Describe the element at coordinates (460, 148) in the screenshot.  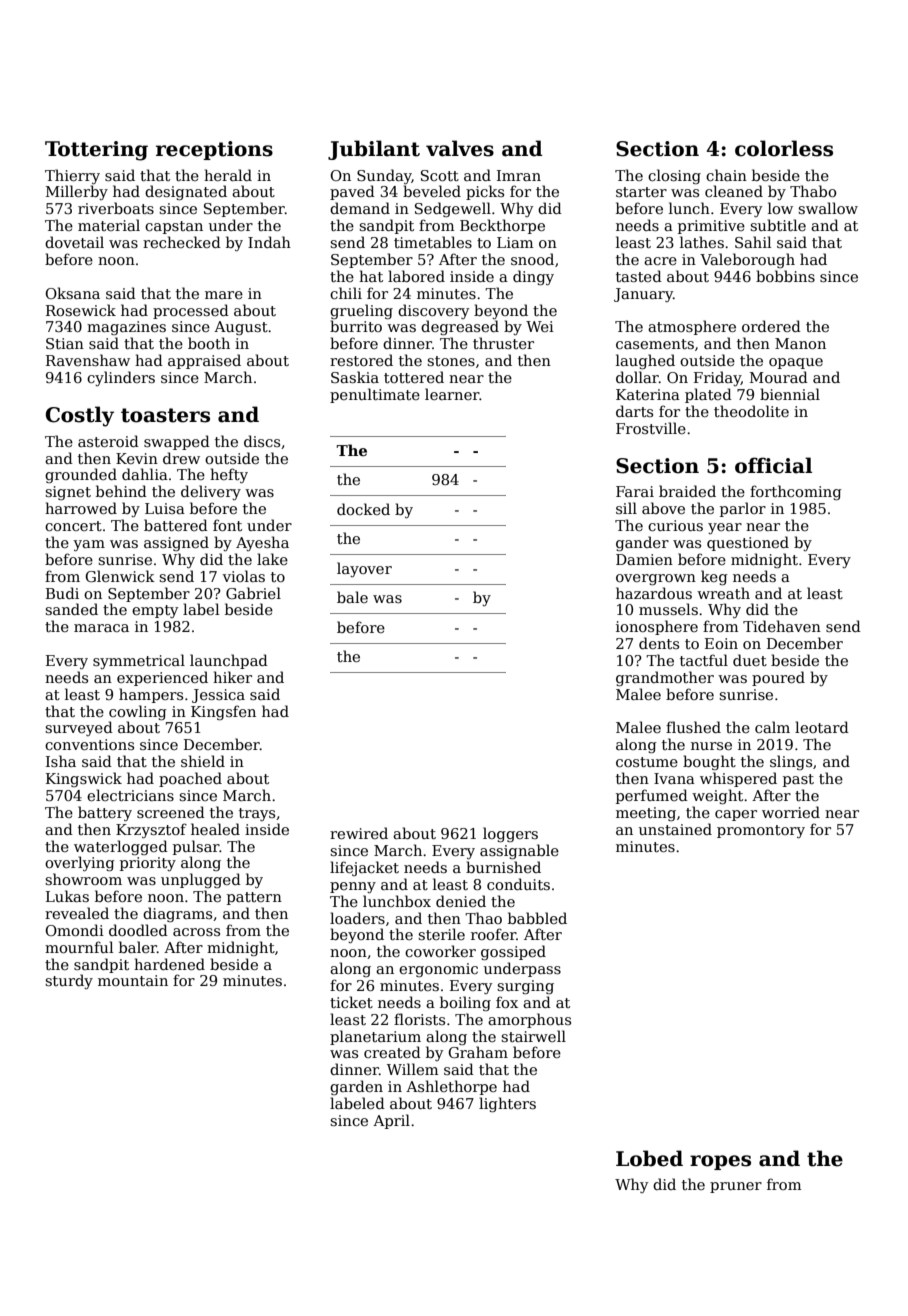
I see `valves` at that location.
